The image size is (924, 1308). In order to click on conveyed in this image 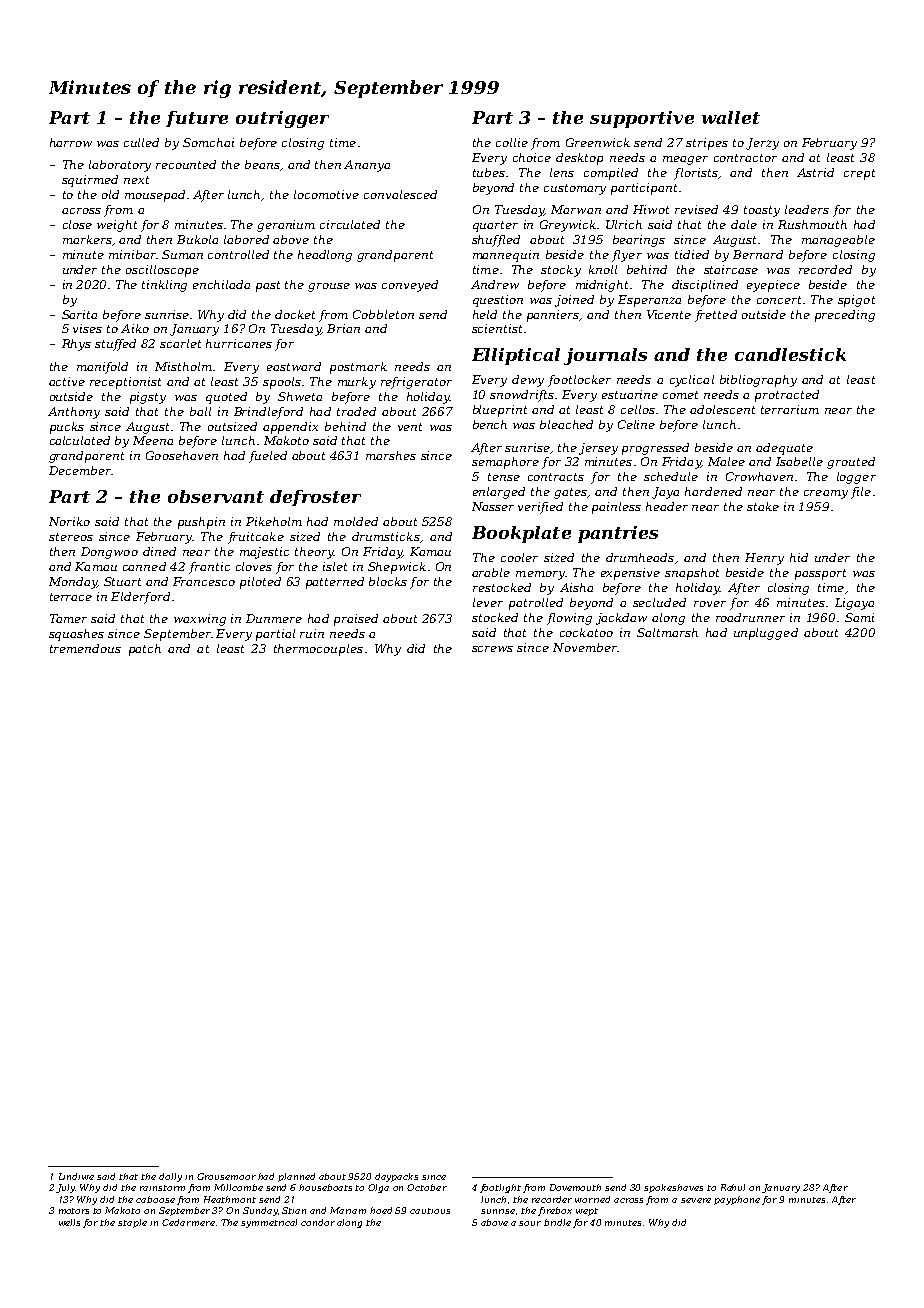, I will do `click(410, 286)`.
